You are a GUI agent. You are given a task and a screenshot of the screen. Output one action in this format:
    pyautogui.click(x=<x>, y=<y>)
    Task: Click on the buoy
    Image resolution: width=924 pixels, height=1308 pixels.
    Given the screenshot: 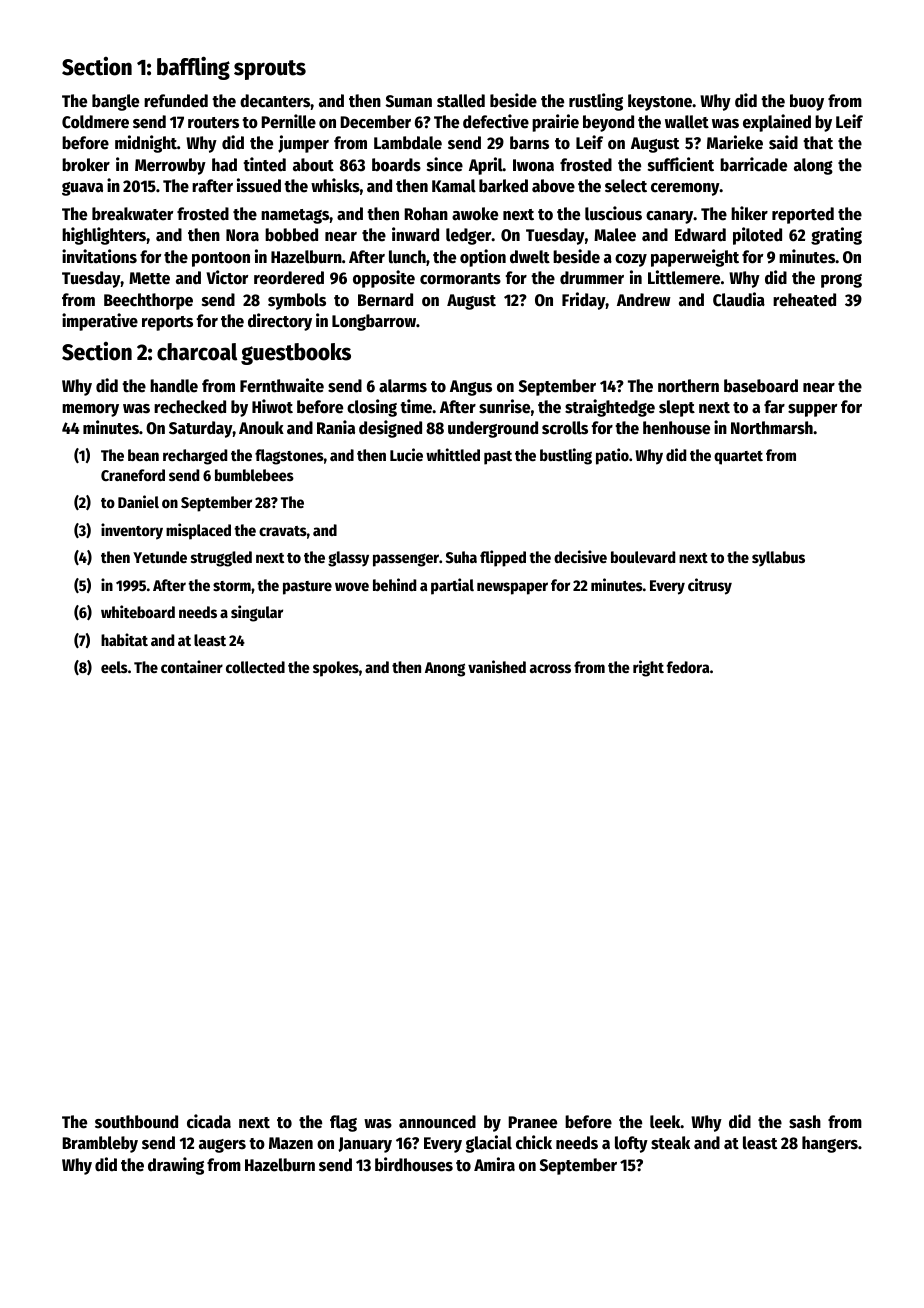 What is the action you would take?
    pyautogui.click(x=807, y=102)
